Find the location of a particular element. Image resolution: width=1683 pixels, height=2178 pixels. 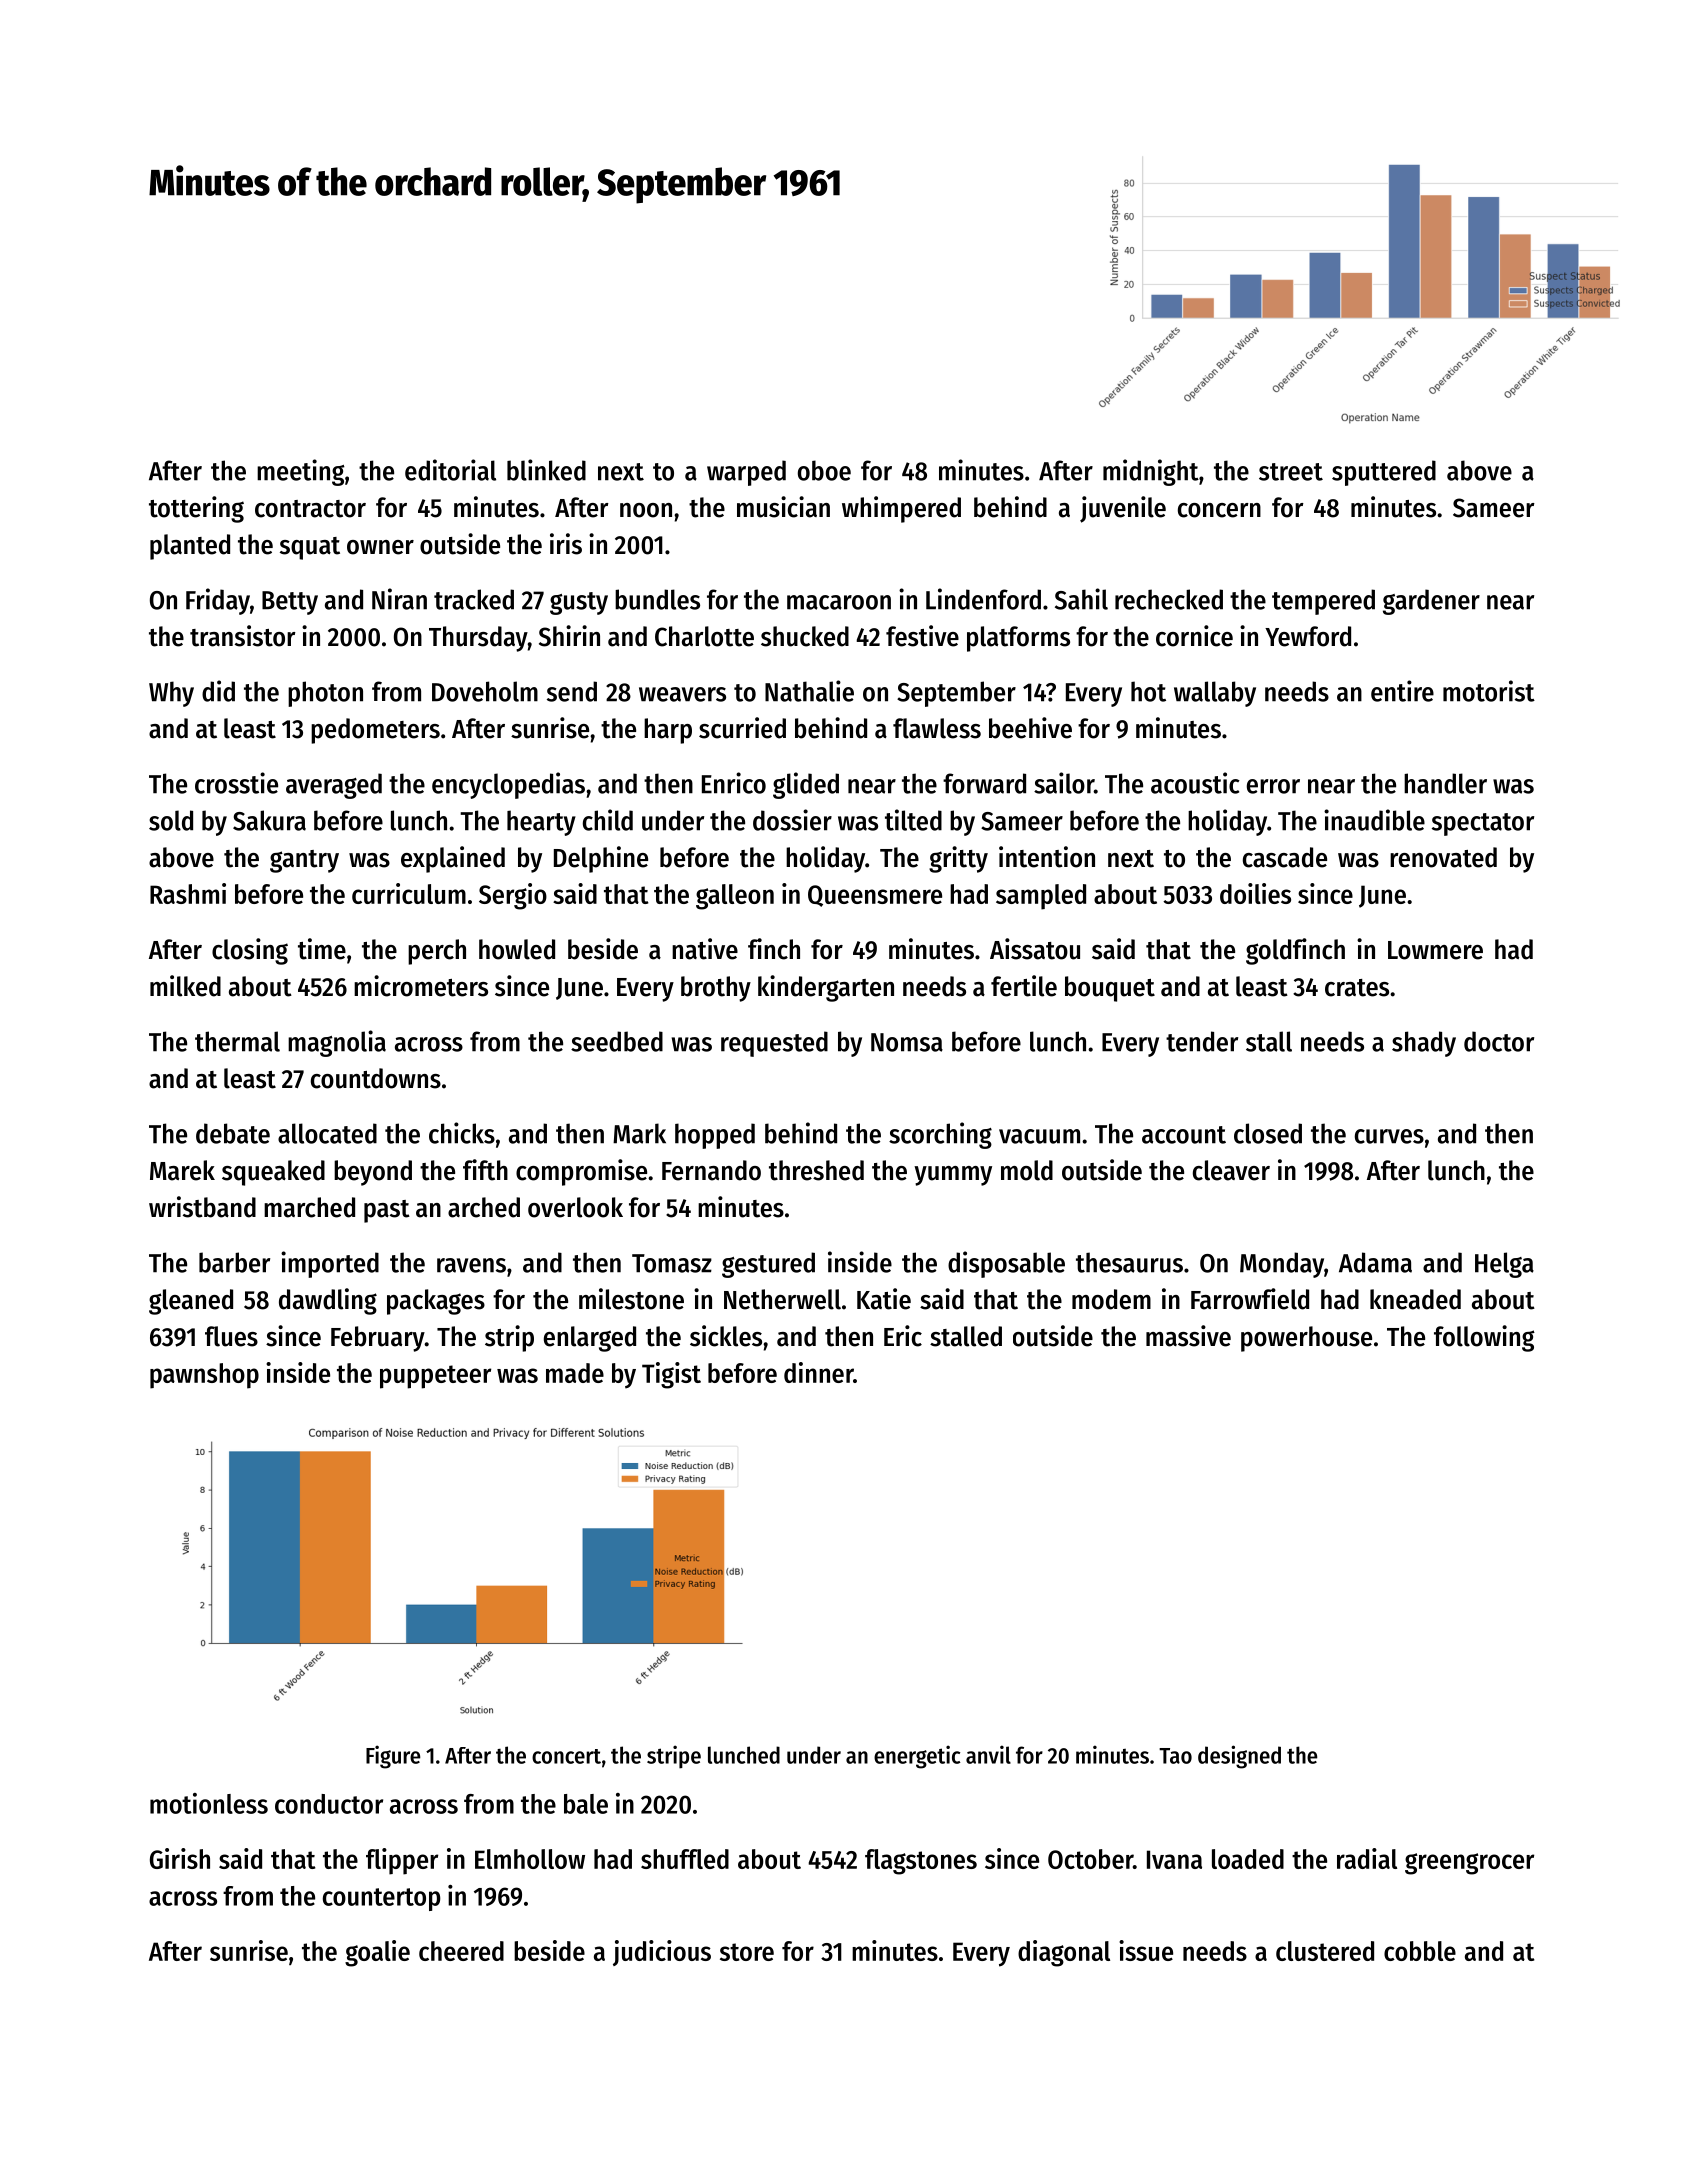

motionless is located at coordinates (209, 1803).
